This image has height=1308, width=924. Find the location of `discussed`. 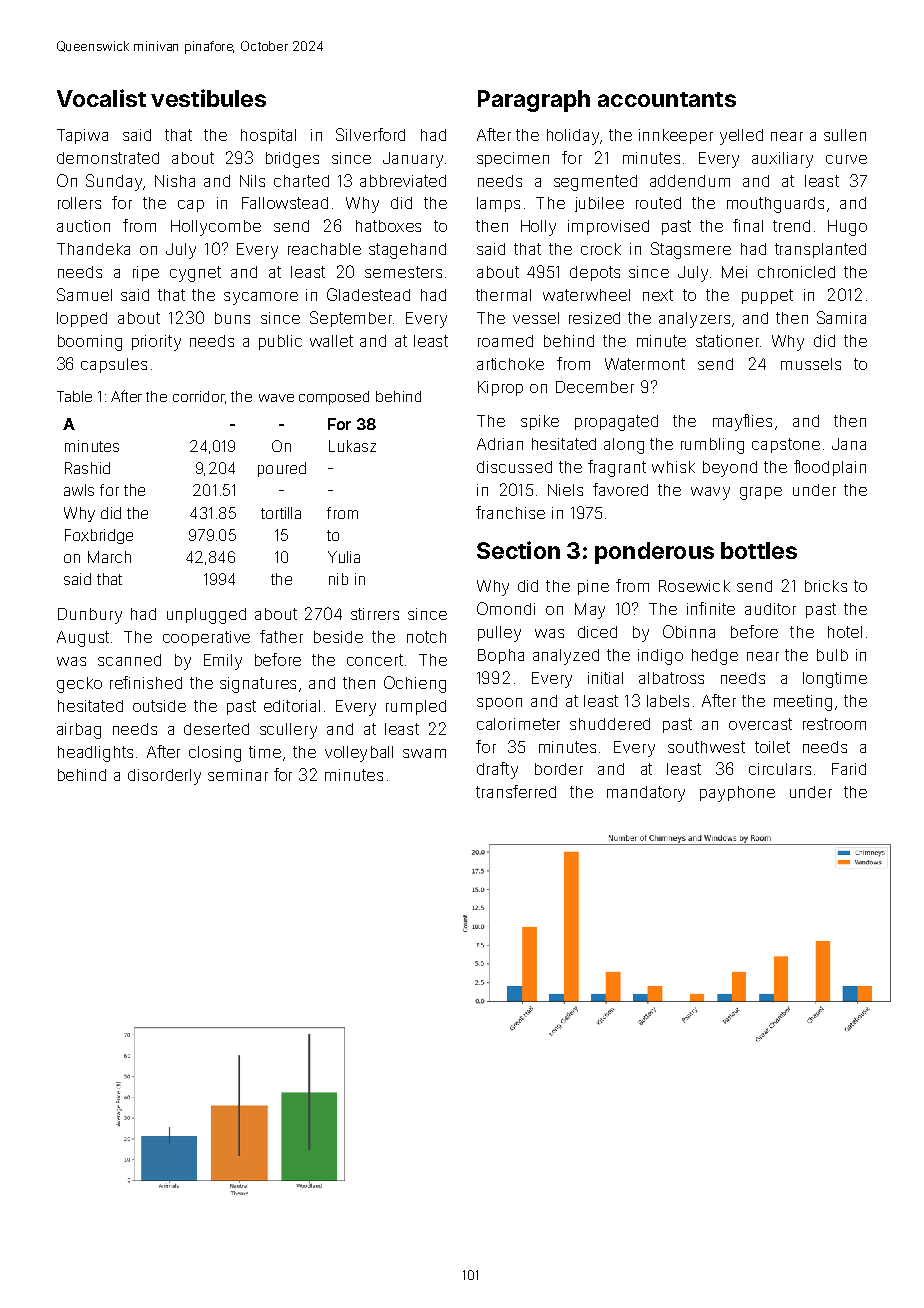

discussed is located at coordinates (514, 467).
